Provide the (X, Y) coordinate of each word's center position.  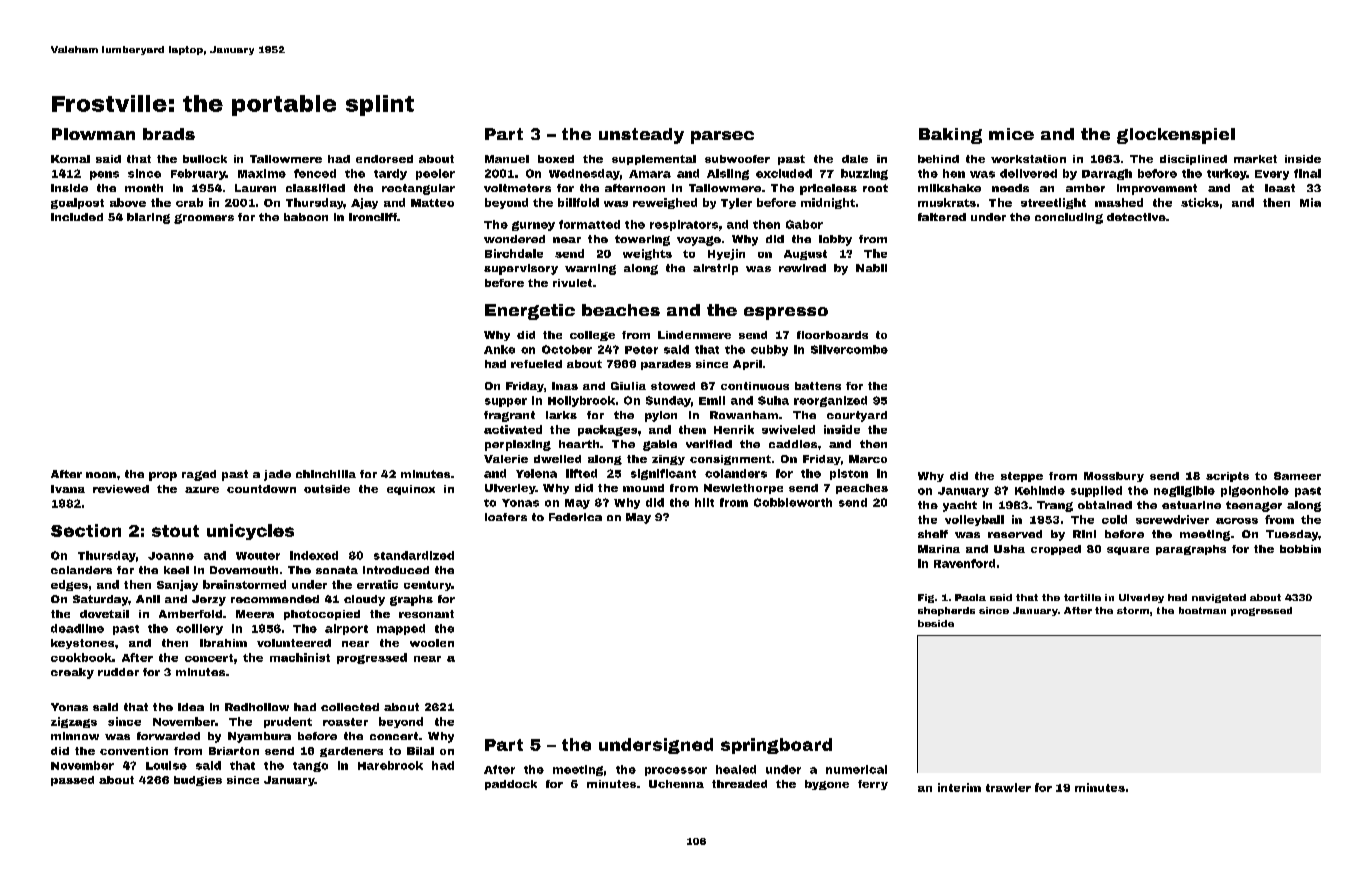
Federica (575, 517)
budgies (198, 781)
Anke (499, 349)
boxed (556, 159)
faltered (942, 217)
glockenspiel (1176, 136)
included (77, 217)
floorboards (832, 335)
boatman (1202, 610)
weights (647, 254)
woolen (432, 643)
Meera (255, 614)
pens (104, 175)
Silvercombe (849, 349)
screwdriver (1172, 519)
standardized (414, 555)
